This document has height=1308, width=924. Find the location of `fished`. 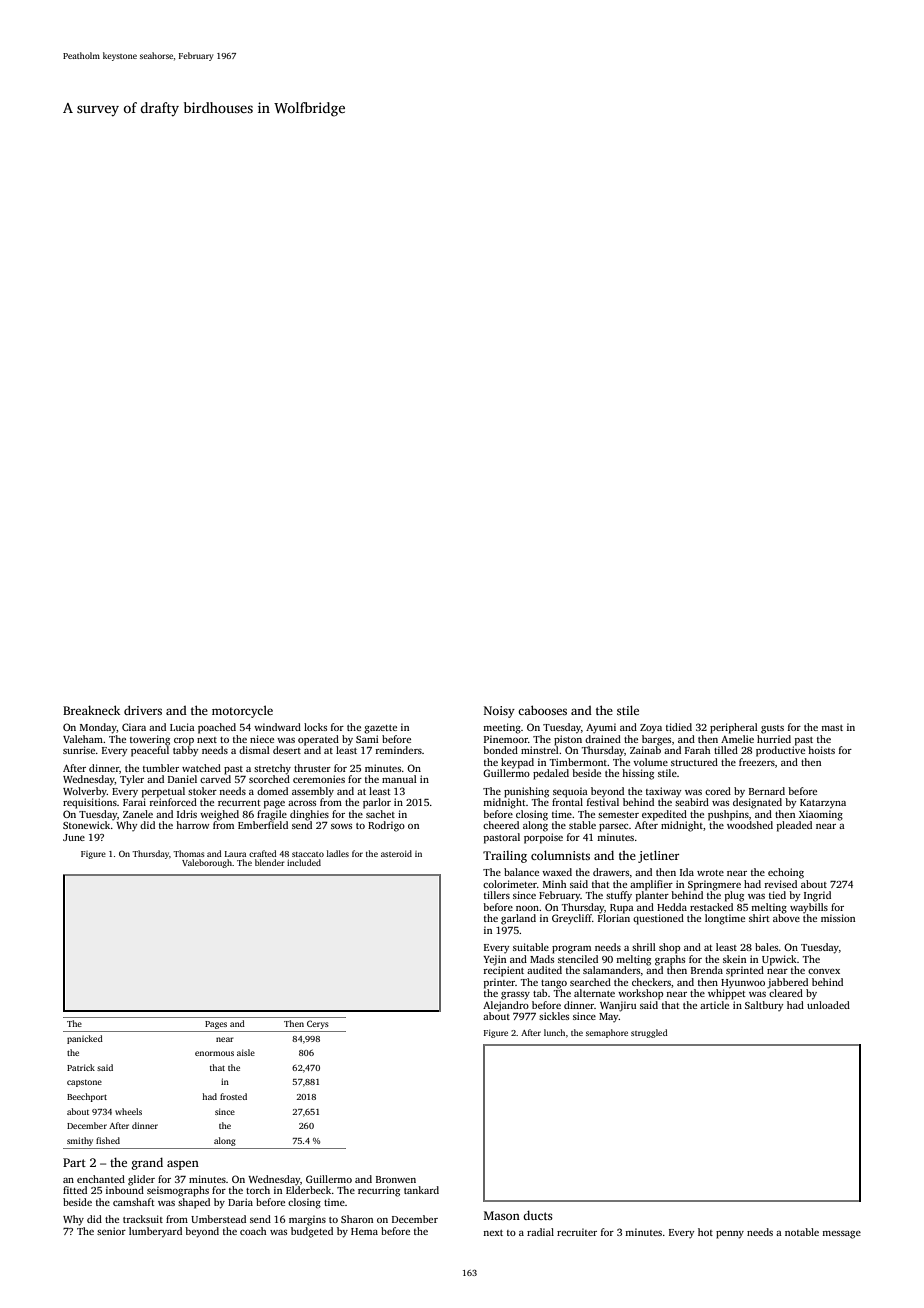

fished is located at coordinates (108, 1140).
